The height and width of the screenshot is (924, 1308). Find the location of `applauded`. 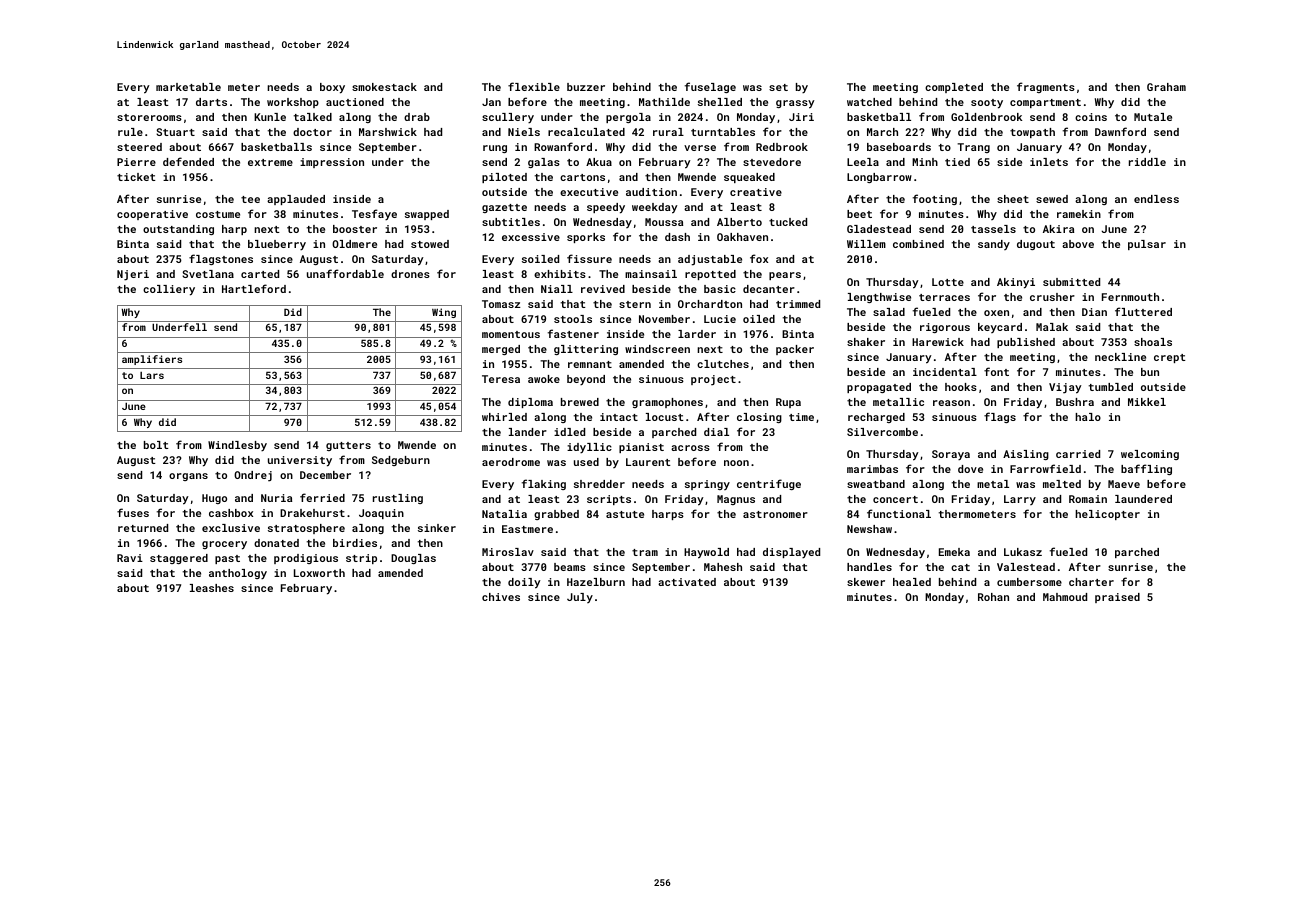

applauded is located at coordinates (296, 200).
